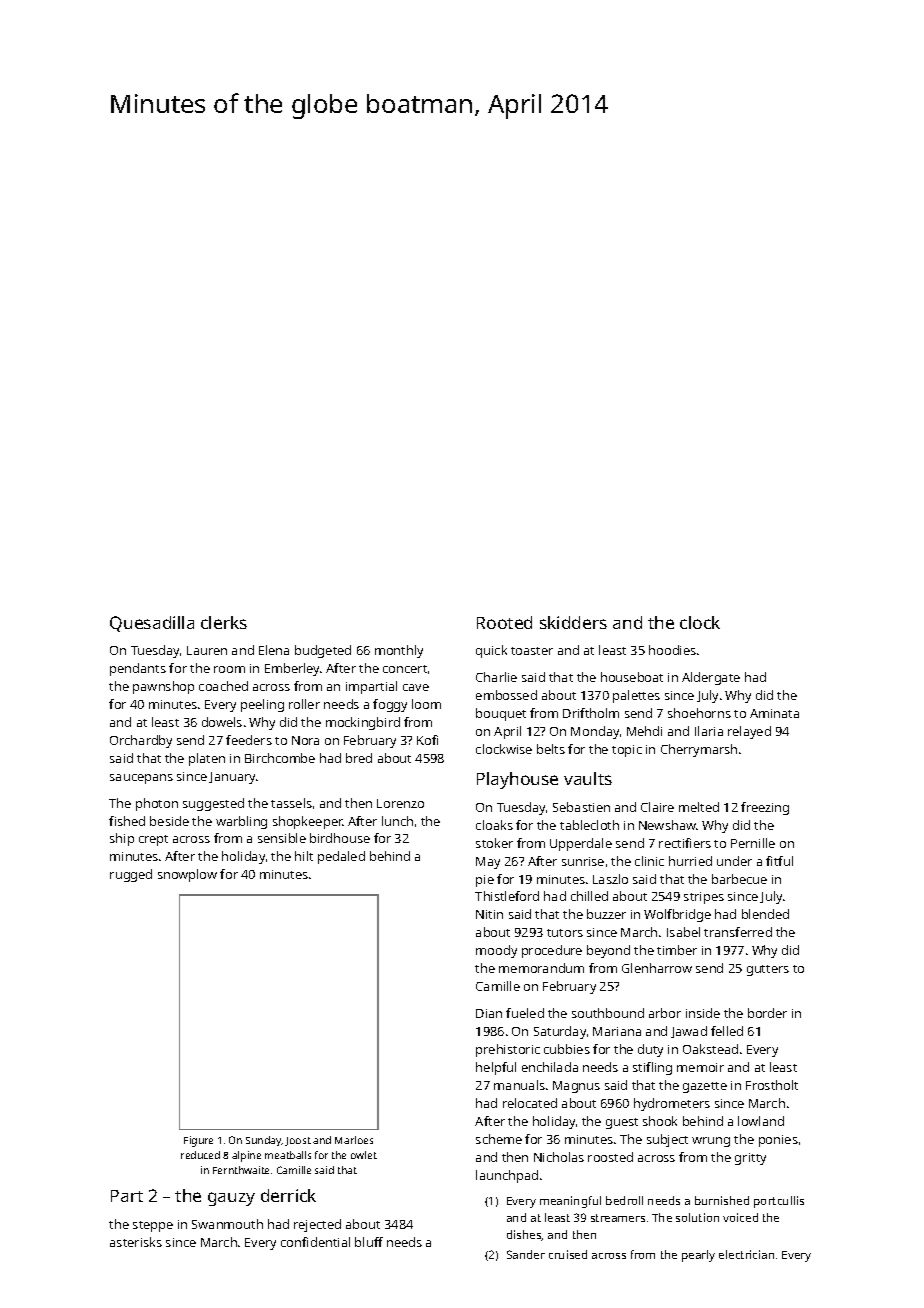  Describe the element at coordinates (223, 686) in the screenshot. I see `coached` at that location.
